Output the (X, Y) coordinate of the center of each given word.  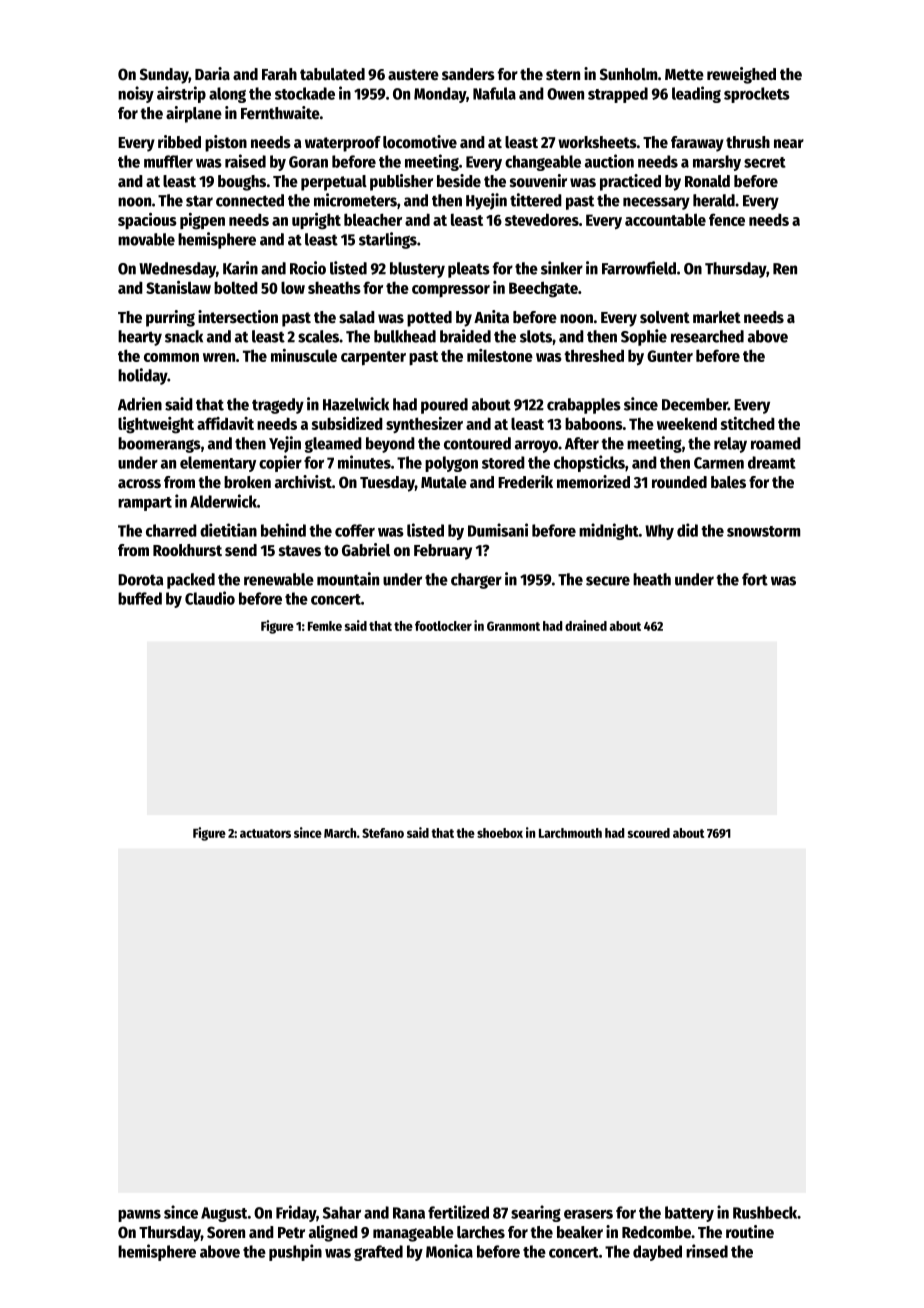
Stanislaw (178, 287)
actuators (265, 833)
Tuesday (387, 484)
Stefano (383, 833)
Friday (296, 1213)
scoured (649, 833)
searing (536, 1213)
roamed (776, 443)
